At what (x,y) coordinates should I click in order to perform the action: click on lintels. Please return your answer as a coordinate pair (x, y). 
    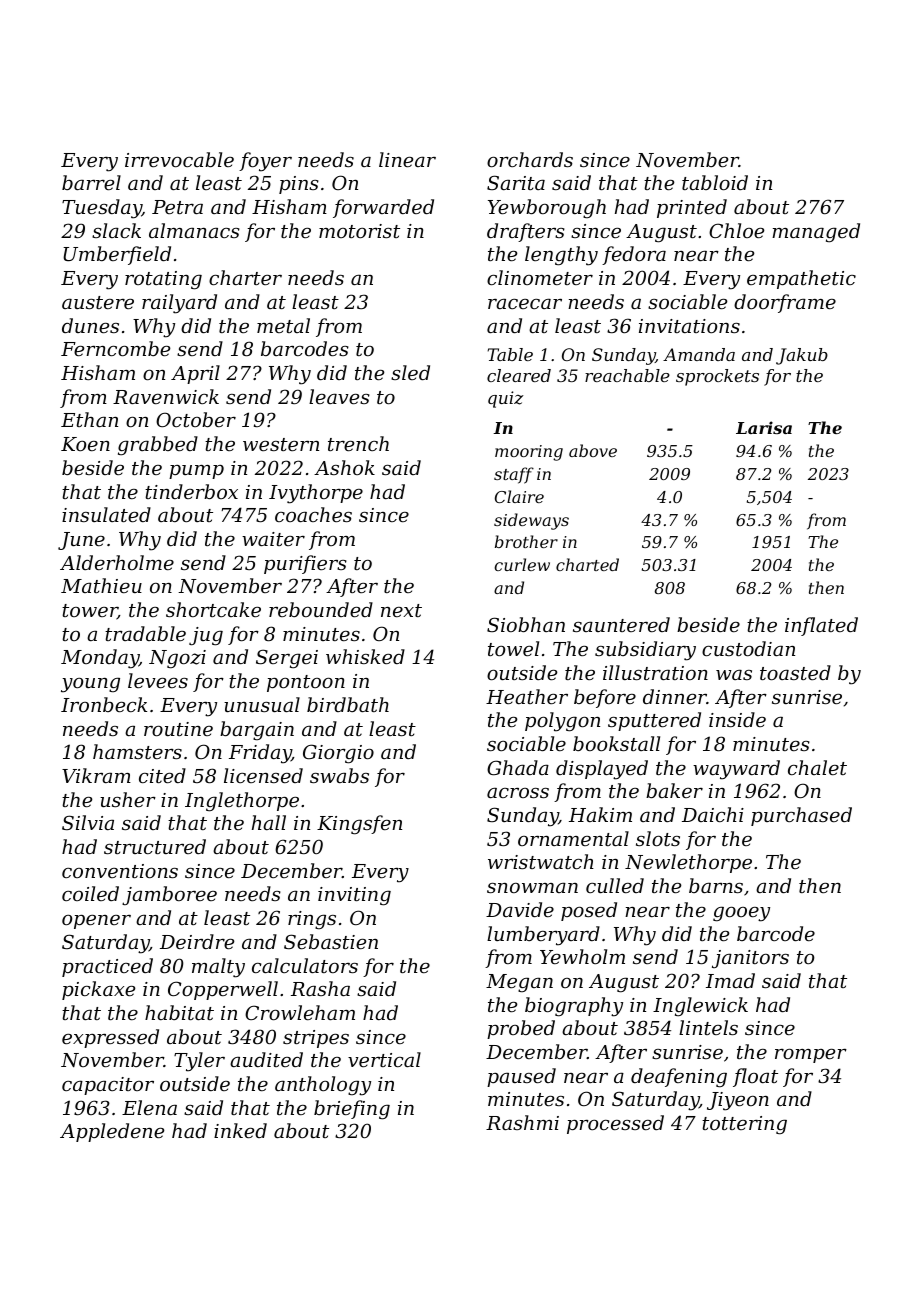
    Looking at the image, I should click on (708, 1027).
